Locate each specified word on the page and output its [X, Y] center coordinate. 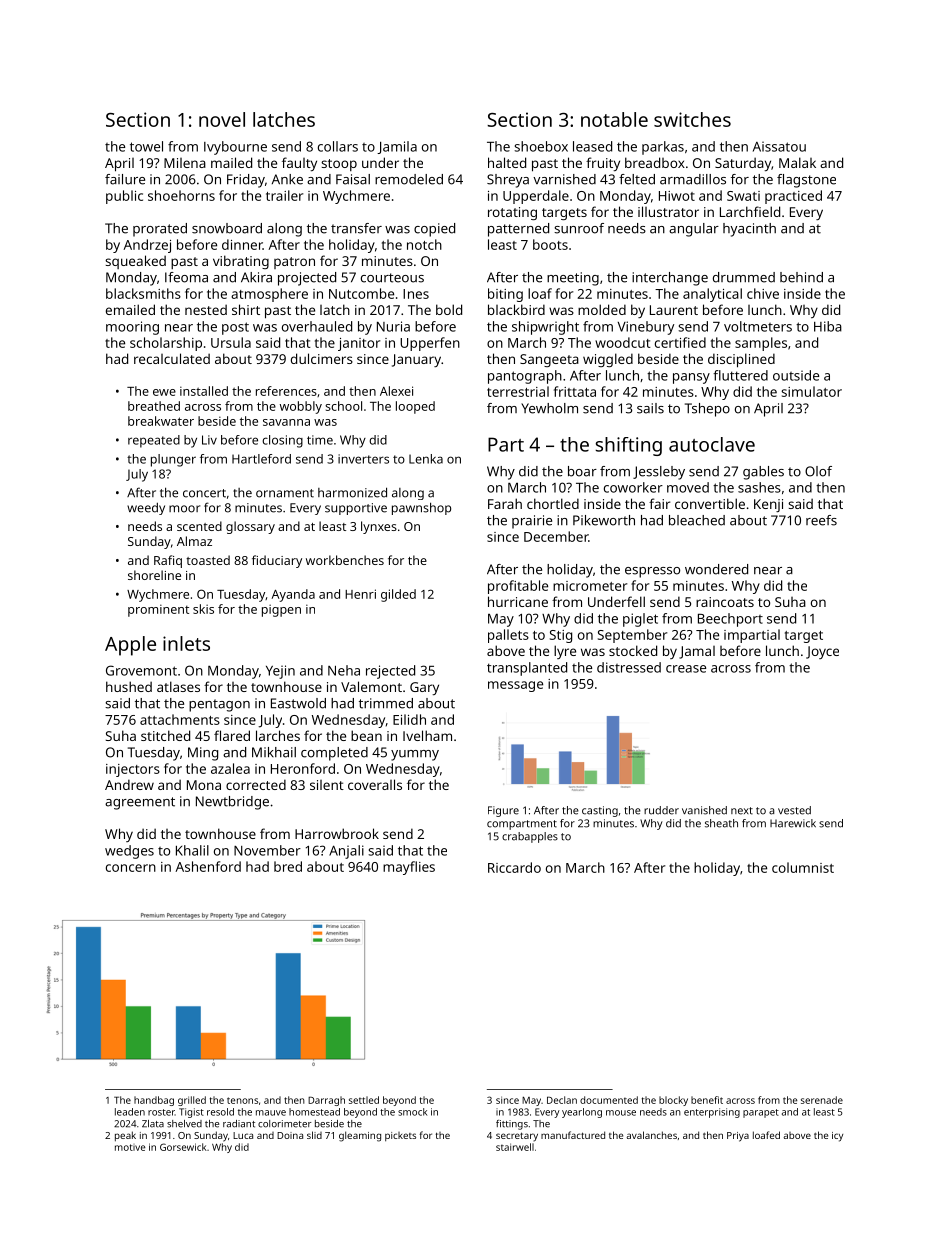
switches [692, 119]
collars [338, 146]
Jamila [397, 147]
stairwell [515, 1147]
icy [837, 1137]
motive [130, 1147]
